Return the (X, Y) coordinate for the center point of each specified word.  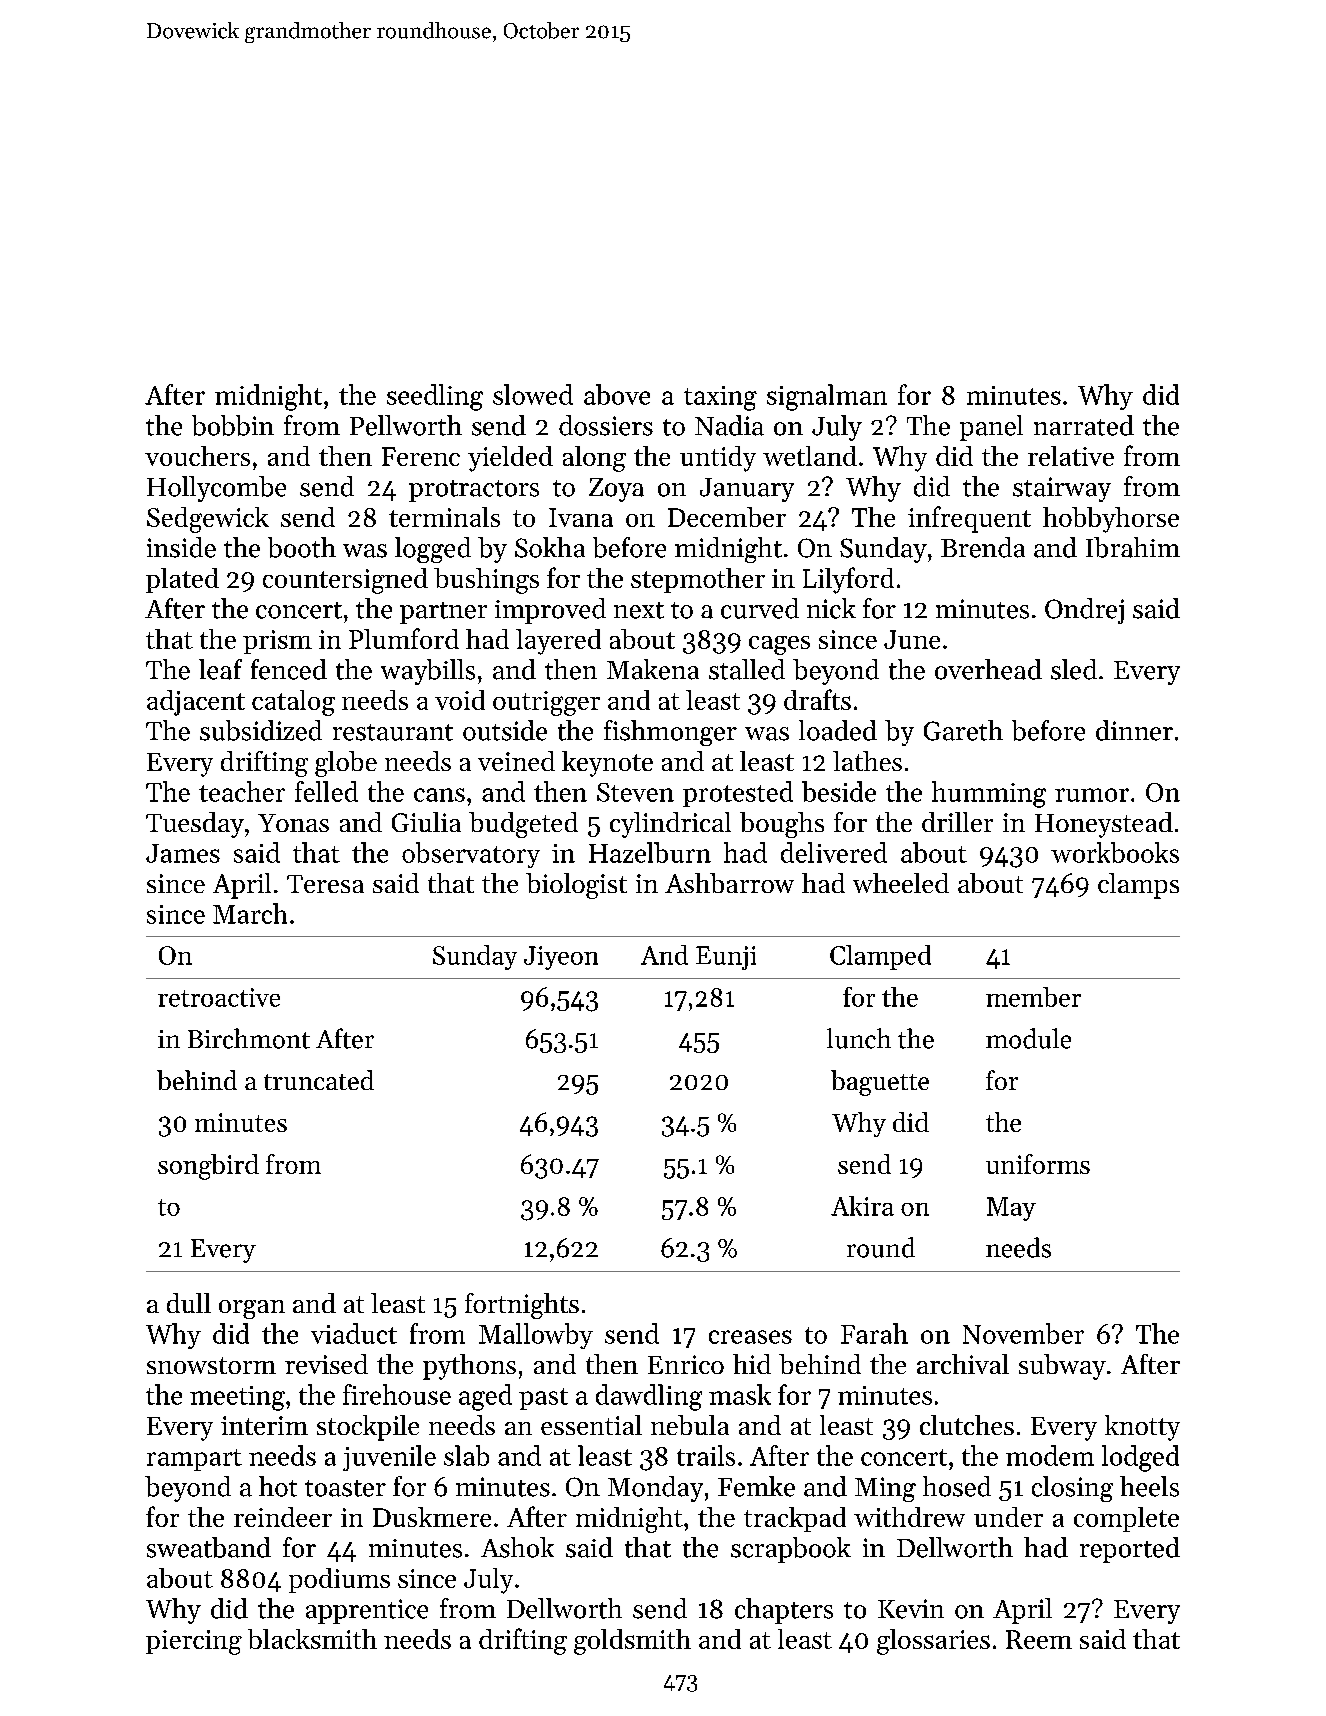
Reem (1039, 1639)
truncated (319, 1080)
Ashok (517, 1547)
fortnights (522, 1306)
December (727, 517)
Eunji (726, 958)
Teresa (325, 884)
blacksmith (312, 1639)
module (1028, 1038)
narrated (1084, 425)
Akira (862, 1206)
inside (181, 547)
